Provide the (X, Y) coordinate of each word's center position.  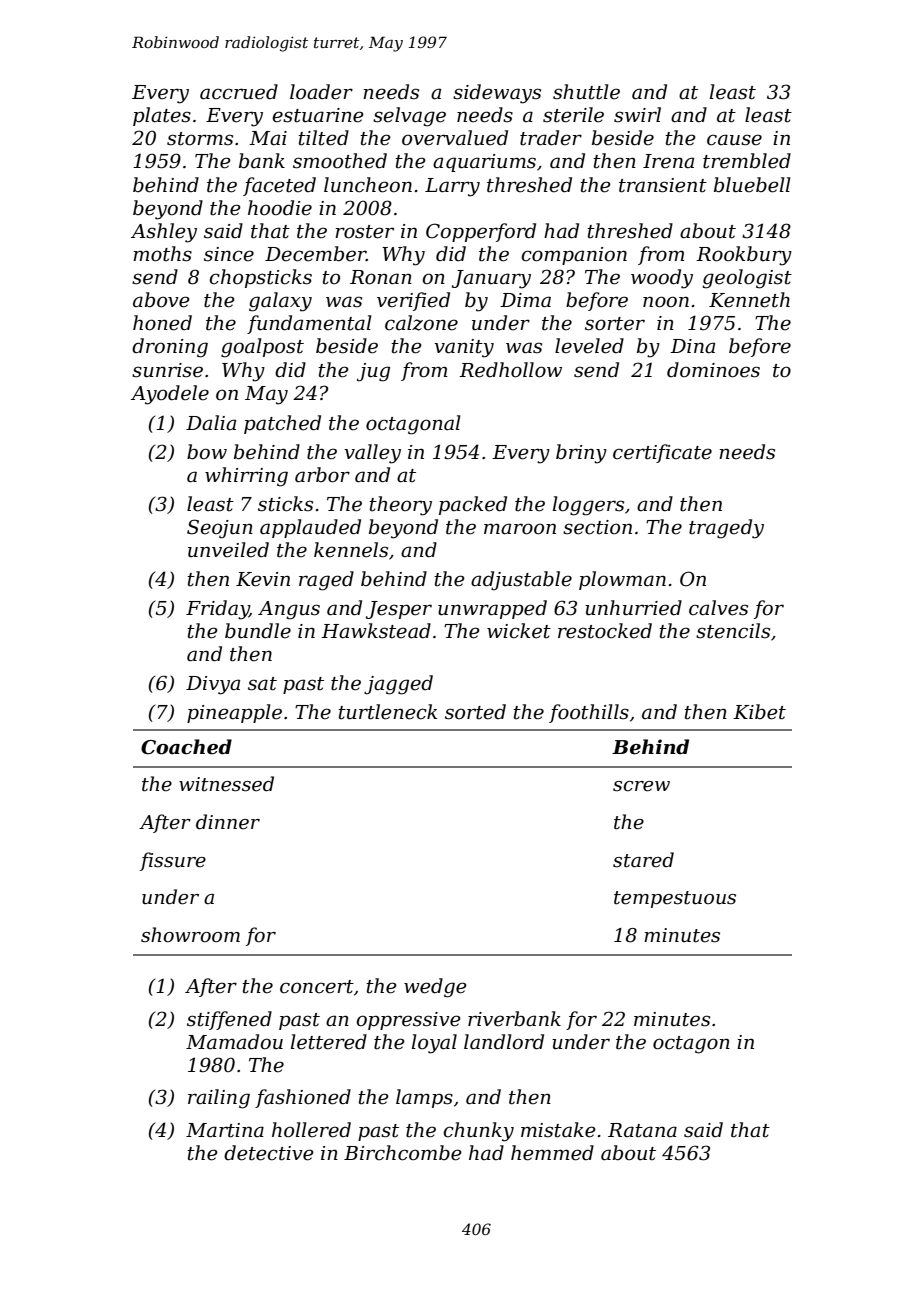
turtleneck (388, 712)
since (229, 254)
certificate (662, 453)
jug (373, 372)
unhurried (633, 608)
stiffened (229, 1020)
